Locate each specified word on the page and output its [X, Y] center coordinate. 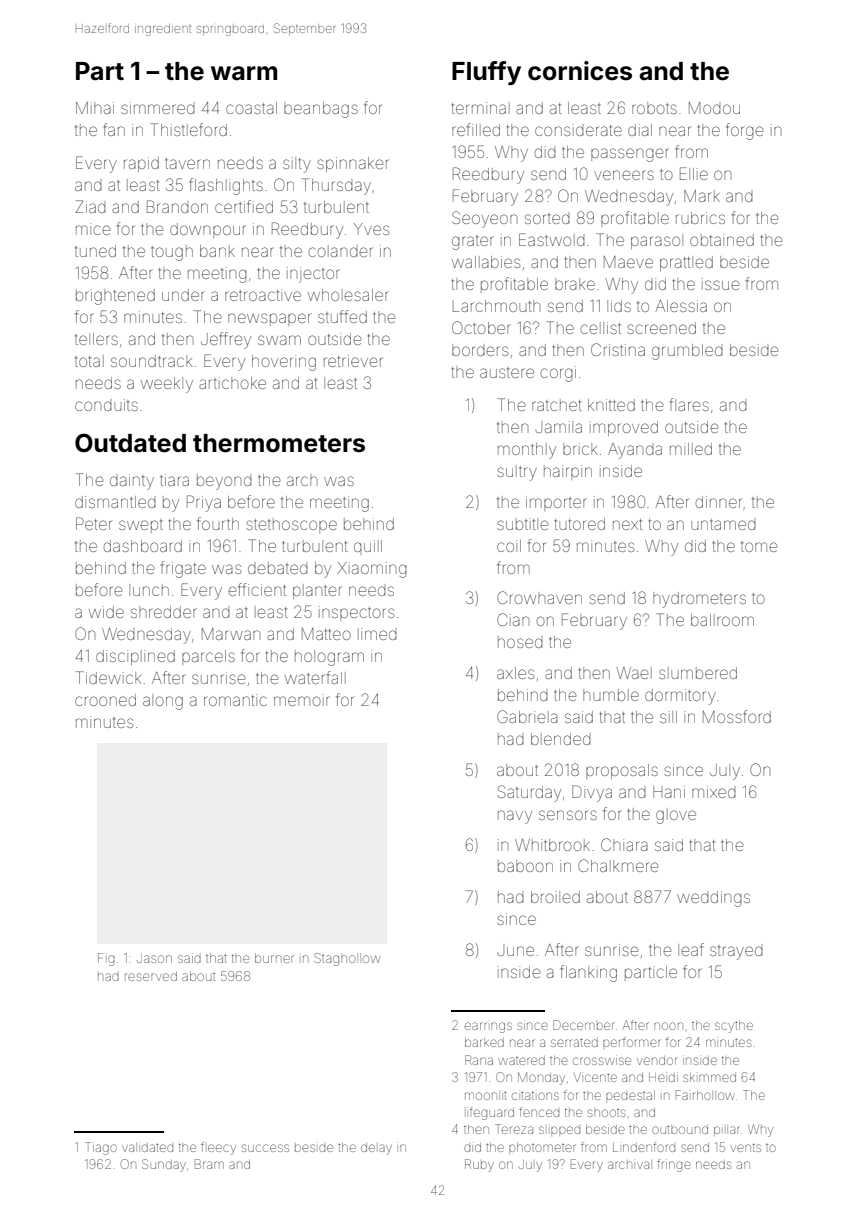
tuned [95, 251]
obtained [722, 240]
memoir [302, 700]
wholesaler [348, 295]
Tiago [101, 1148]
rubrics [700, 218]
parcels [208, 657]
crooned [105, 700]
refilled [476, 129]
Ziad [90, 206]
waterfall [315, 677]
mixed [714, 792]
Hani [669, 792]
